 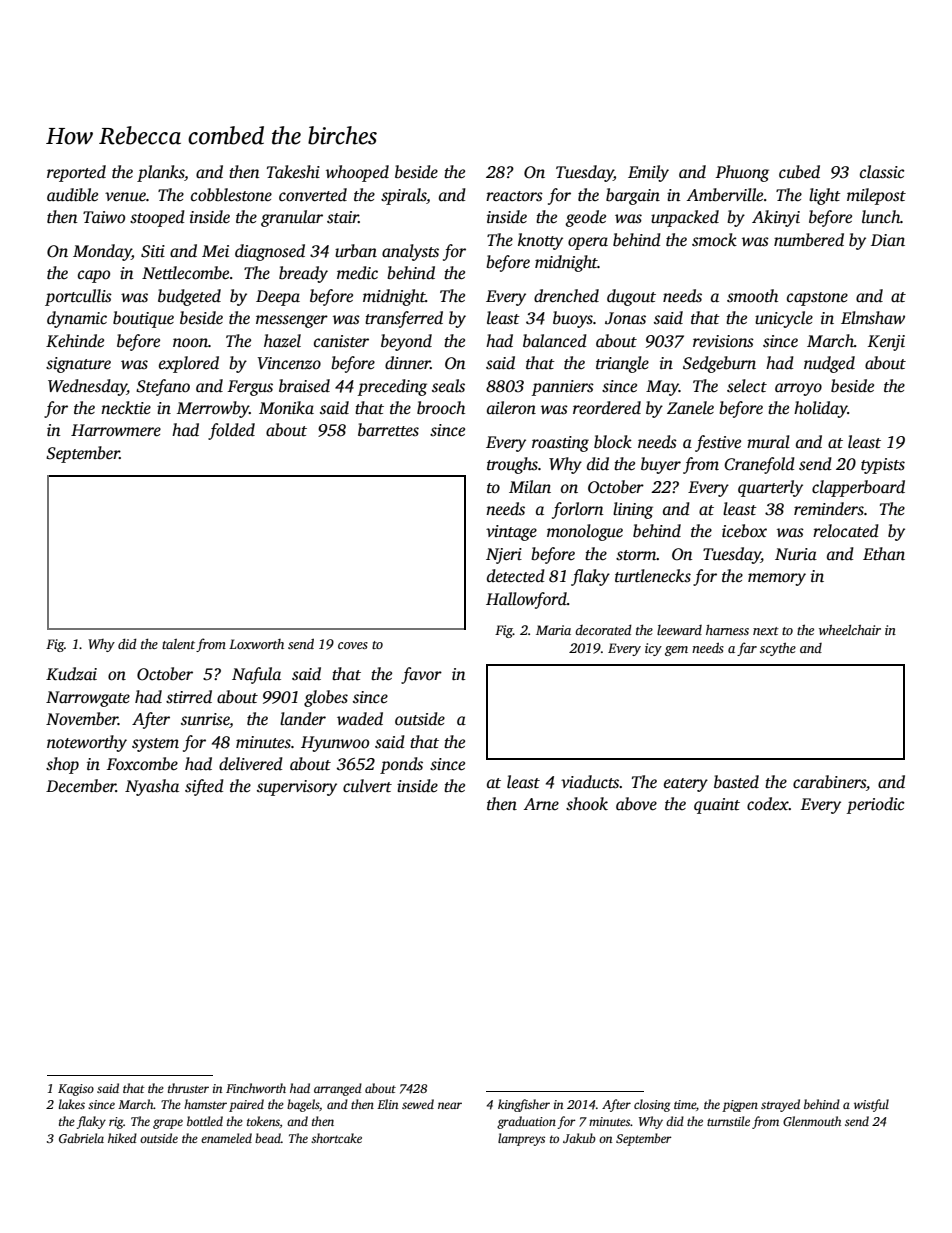 I want to click on sifted, so click(x=204, y=787).
